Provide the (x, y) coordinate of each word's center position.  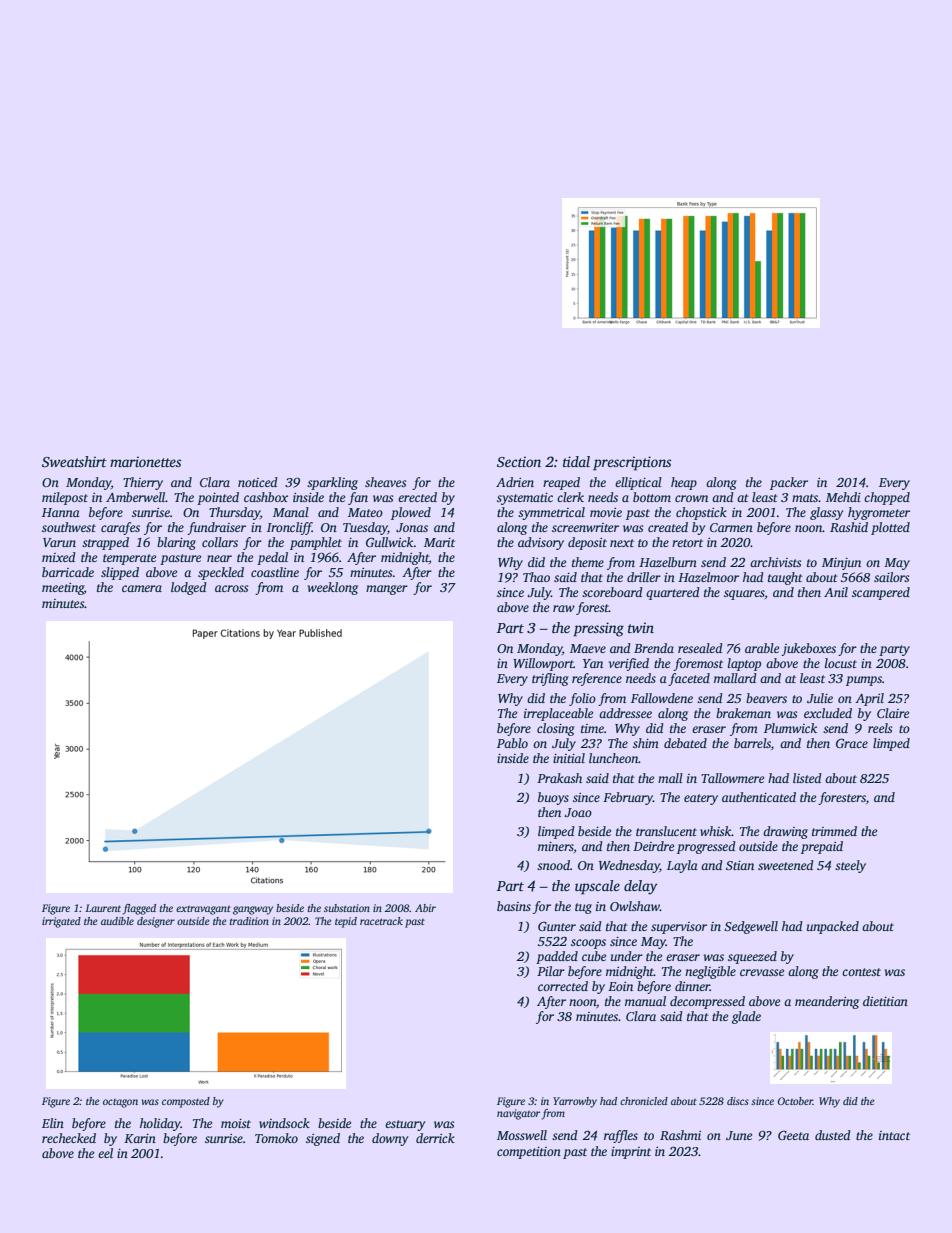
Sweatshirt (74, 461)
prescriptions (632, 463)
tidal (576, 461)
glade (746, 1017)
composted (186, 1102)
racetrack (381, 921)
